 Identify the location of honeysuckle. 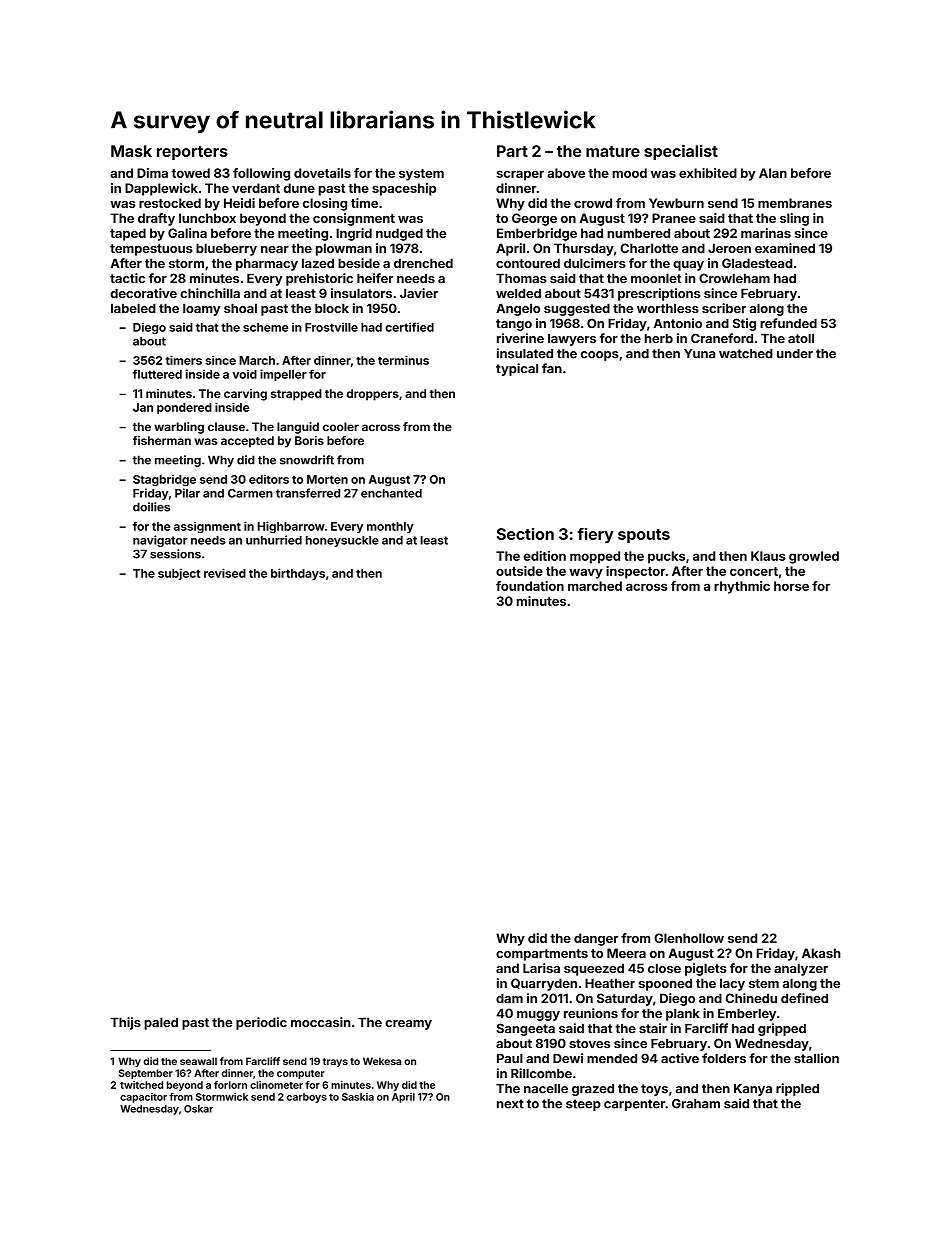
(342, 541).
